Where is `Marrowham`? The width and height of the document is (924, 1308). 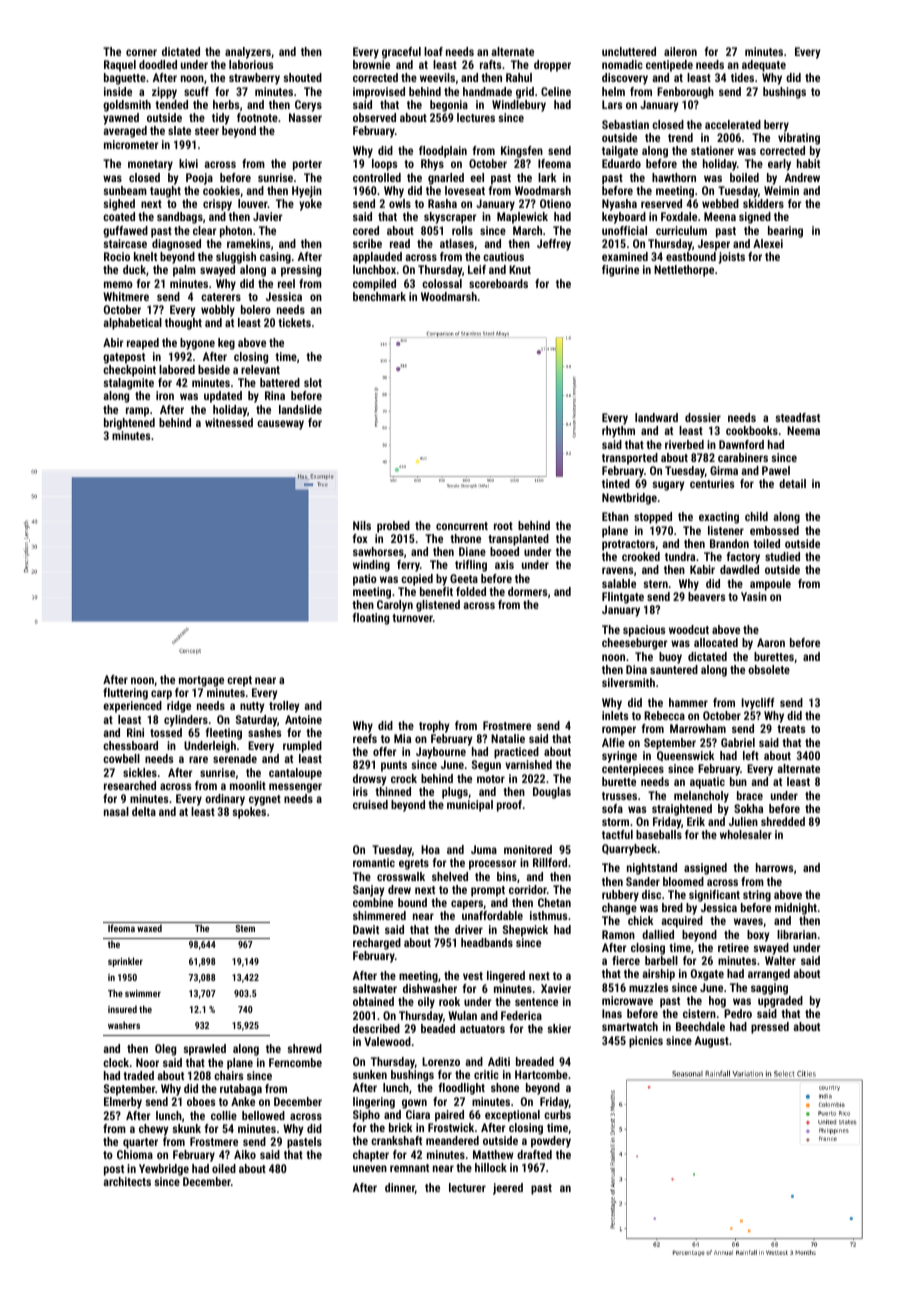 Marrowham is located at coordinates (698, 728).
